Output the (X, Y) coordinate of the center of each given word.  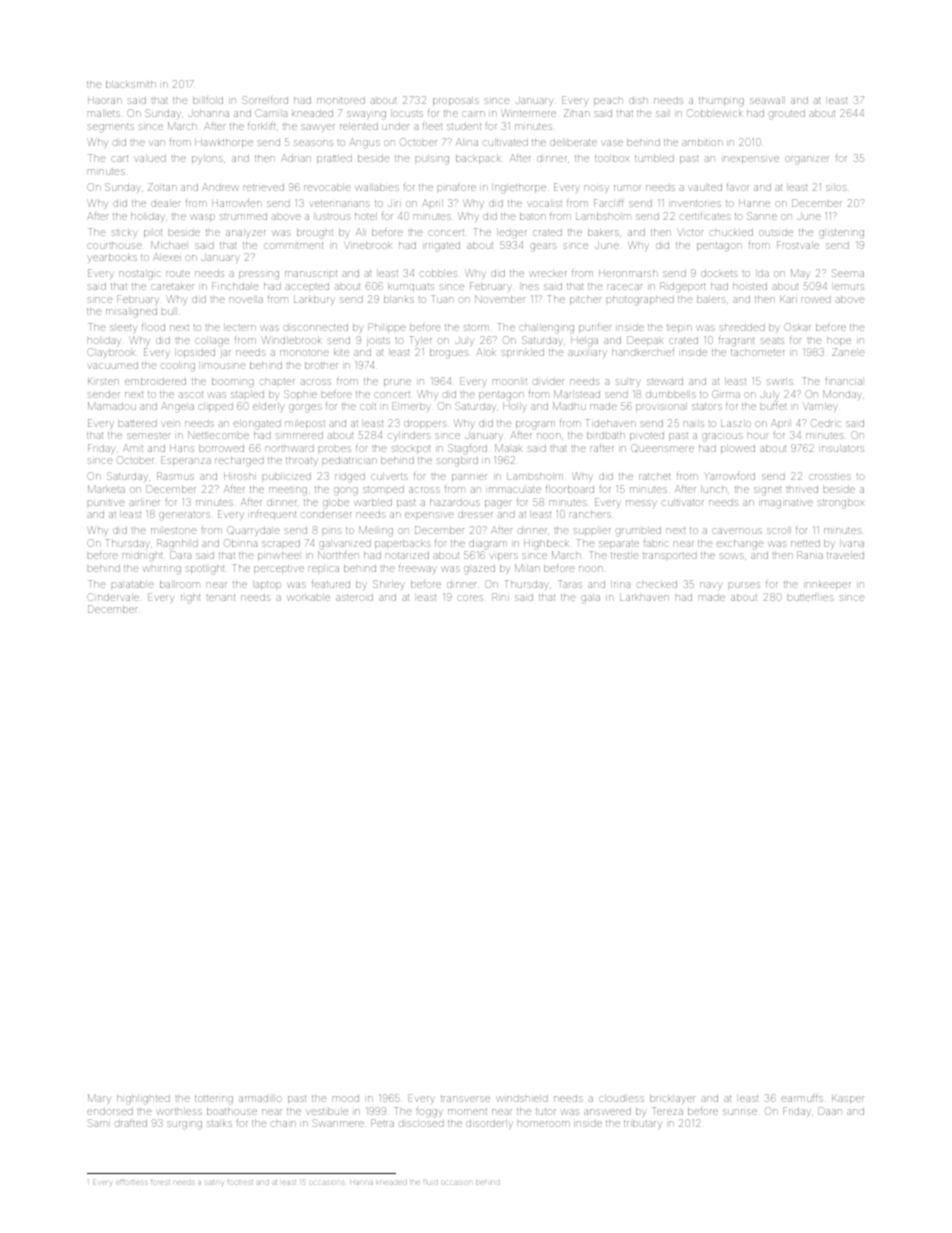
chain (284, 1124)
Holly (514, 407)
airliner (145, 502)
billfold (208, 100)
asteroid (354, 597)
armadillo (260, 1098)
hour (758, 436)
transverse (465, 1098)
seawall (767, 100)
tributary (643, 1124)
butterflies (811, 597)
